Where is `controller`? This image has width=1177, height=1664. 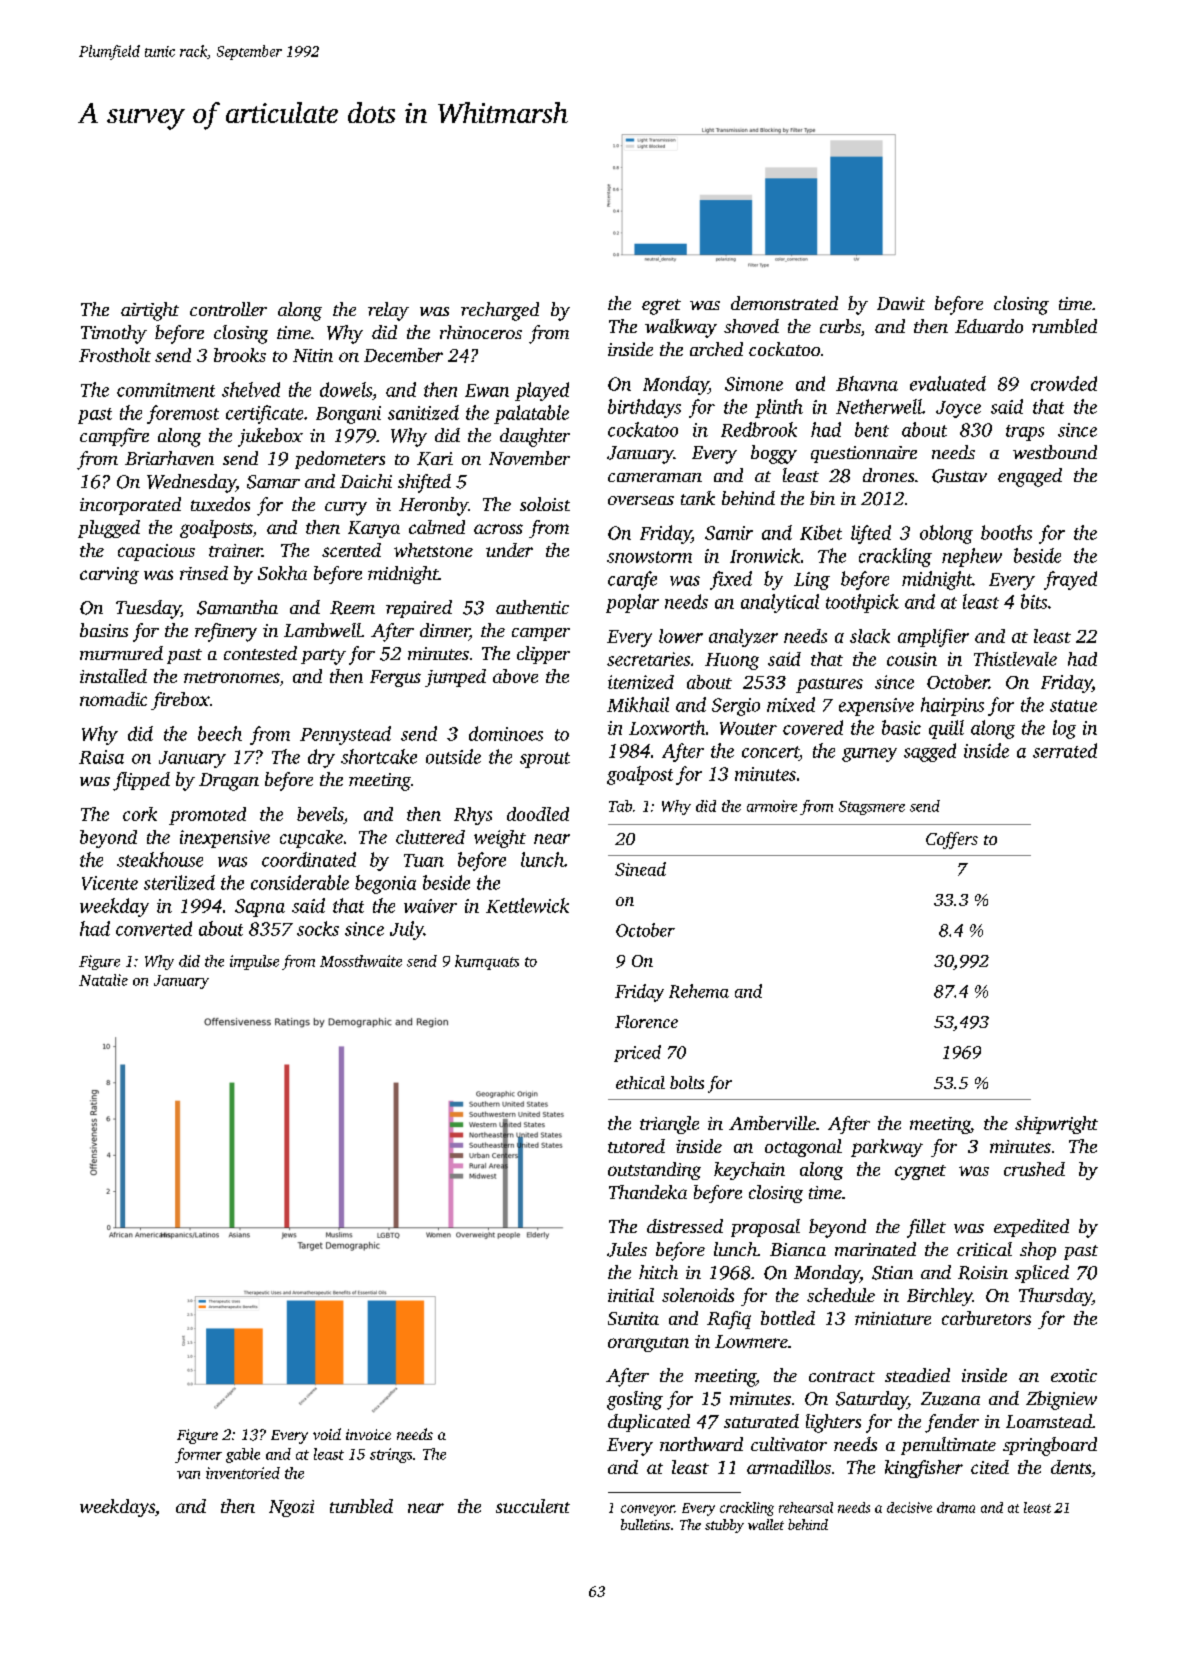 controller is located at coordinates (228, 309).
